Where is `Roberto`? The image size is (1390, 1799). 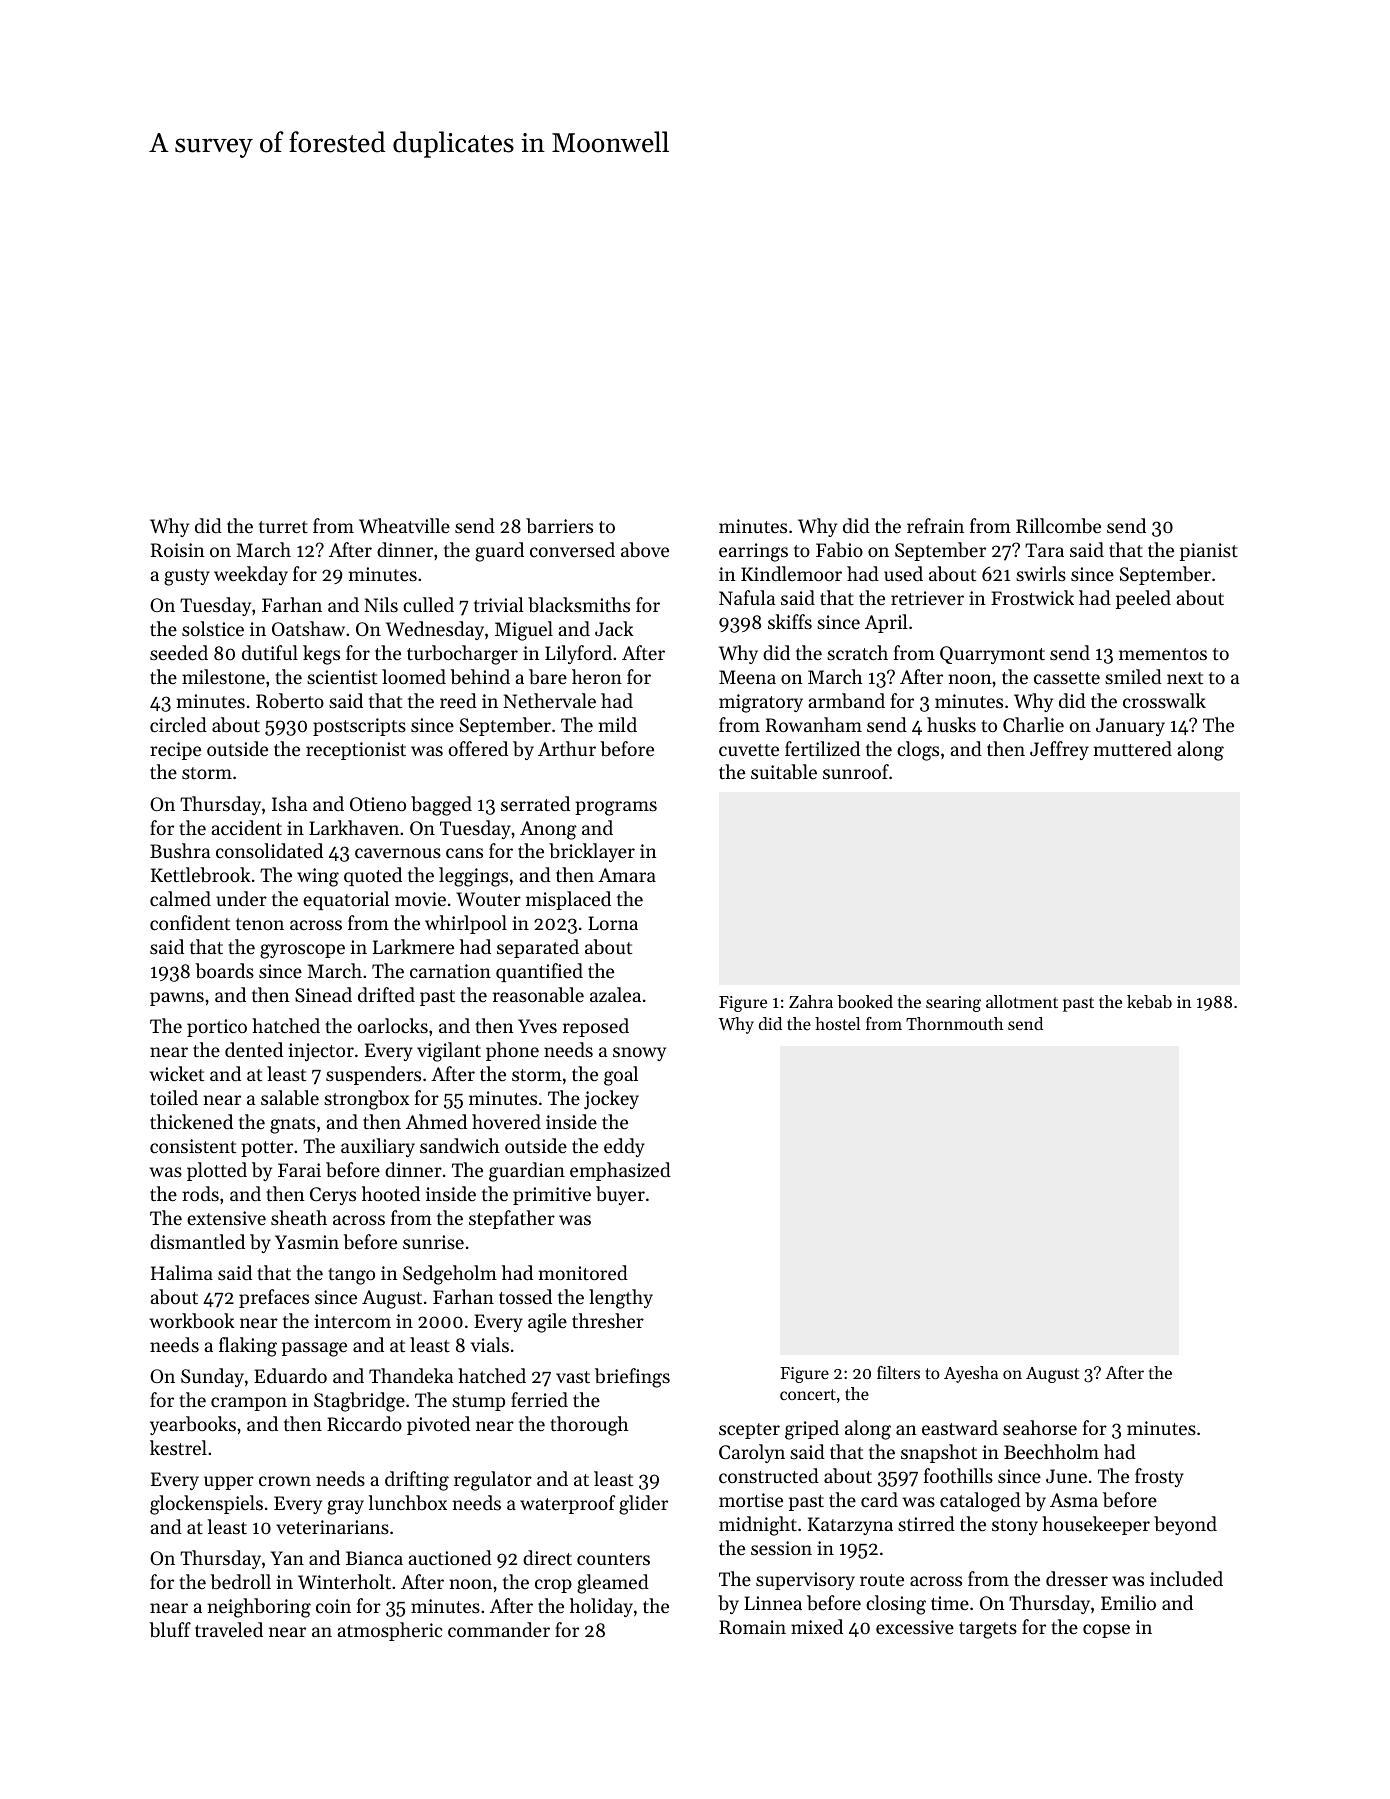
Roberto is located at coordinates (290, 701).
